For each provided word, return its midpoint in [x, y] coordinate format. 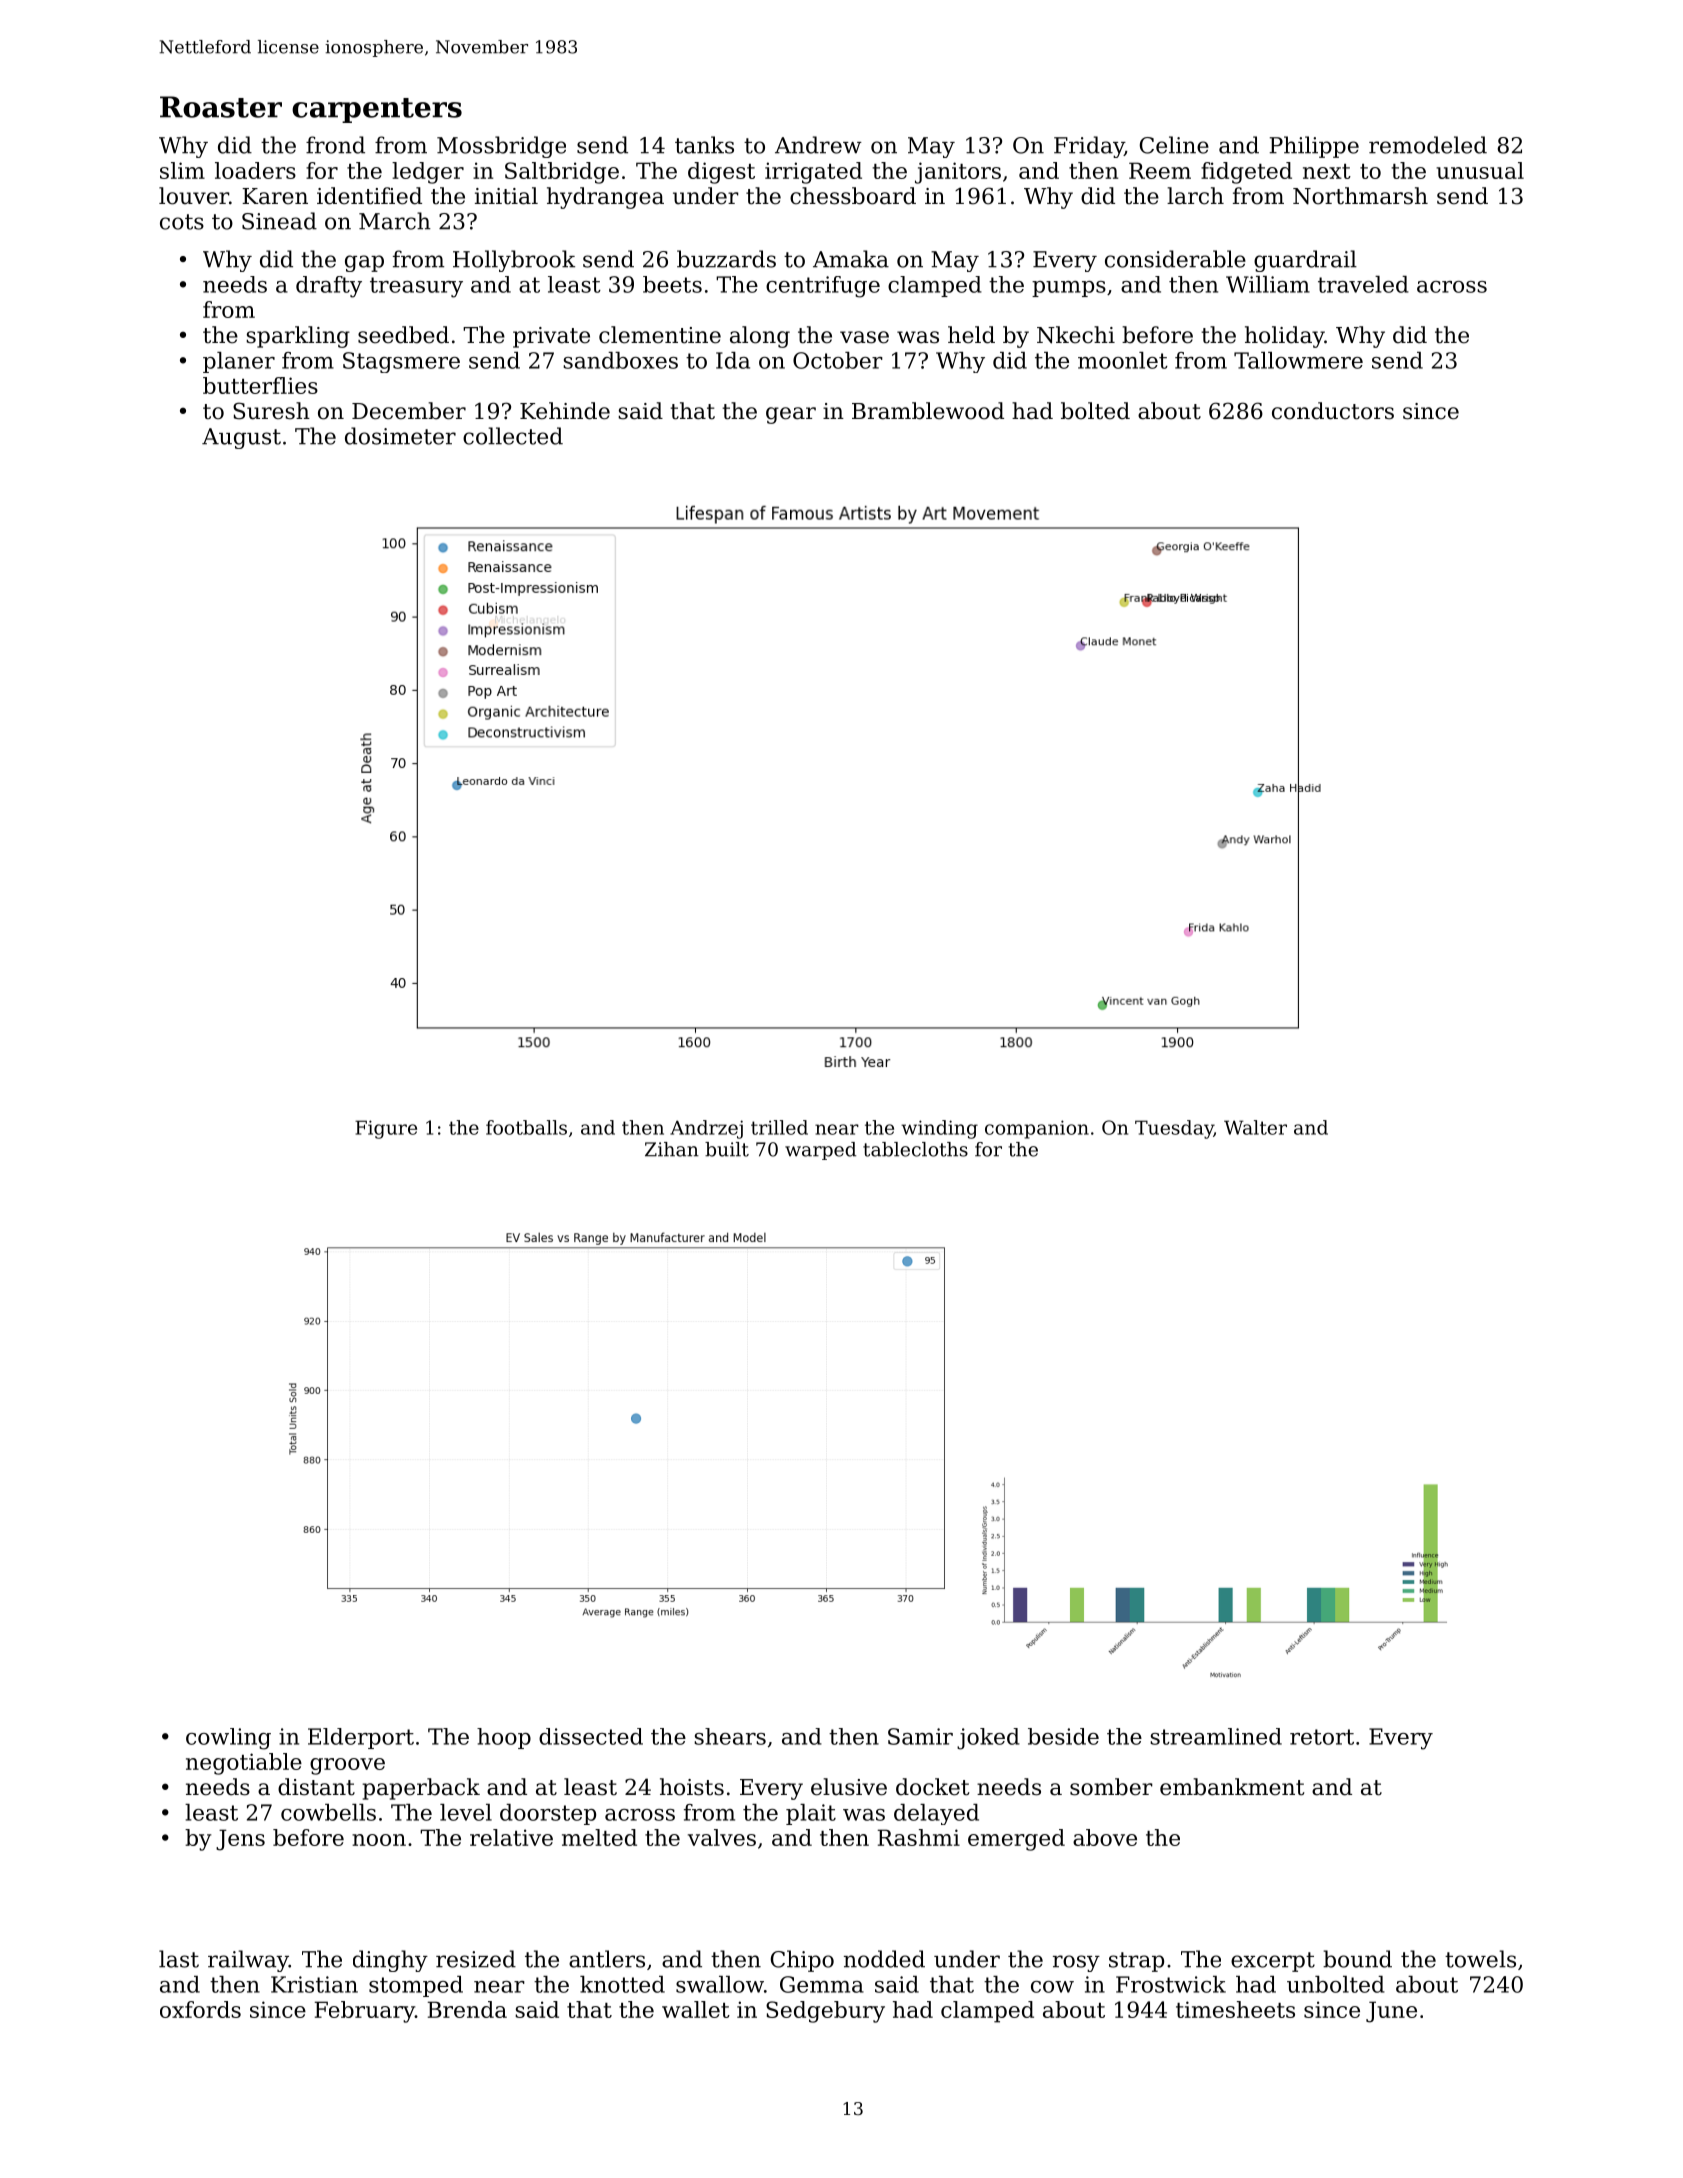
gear [791, 415]
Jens [240, 1840]
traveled [1363, 284]
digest [721, 173]
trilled [779, 1127]
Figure [386, 1129]
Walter [1255, 1127]
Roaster [221, 107]
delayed [936, 1814]
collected [513, 436]
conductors [1333, 411]
